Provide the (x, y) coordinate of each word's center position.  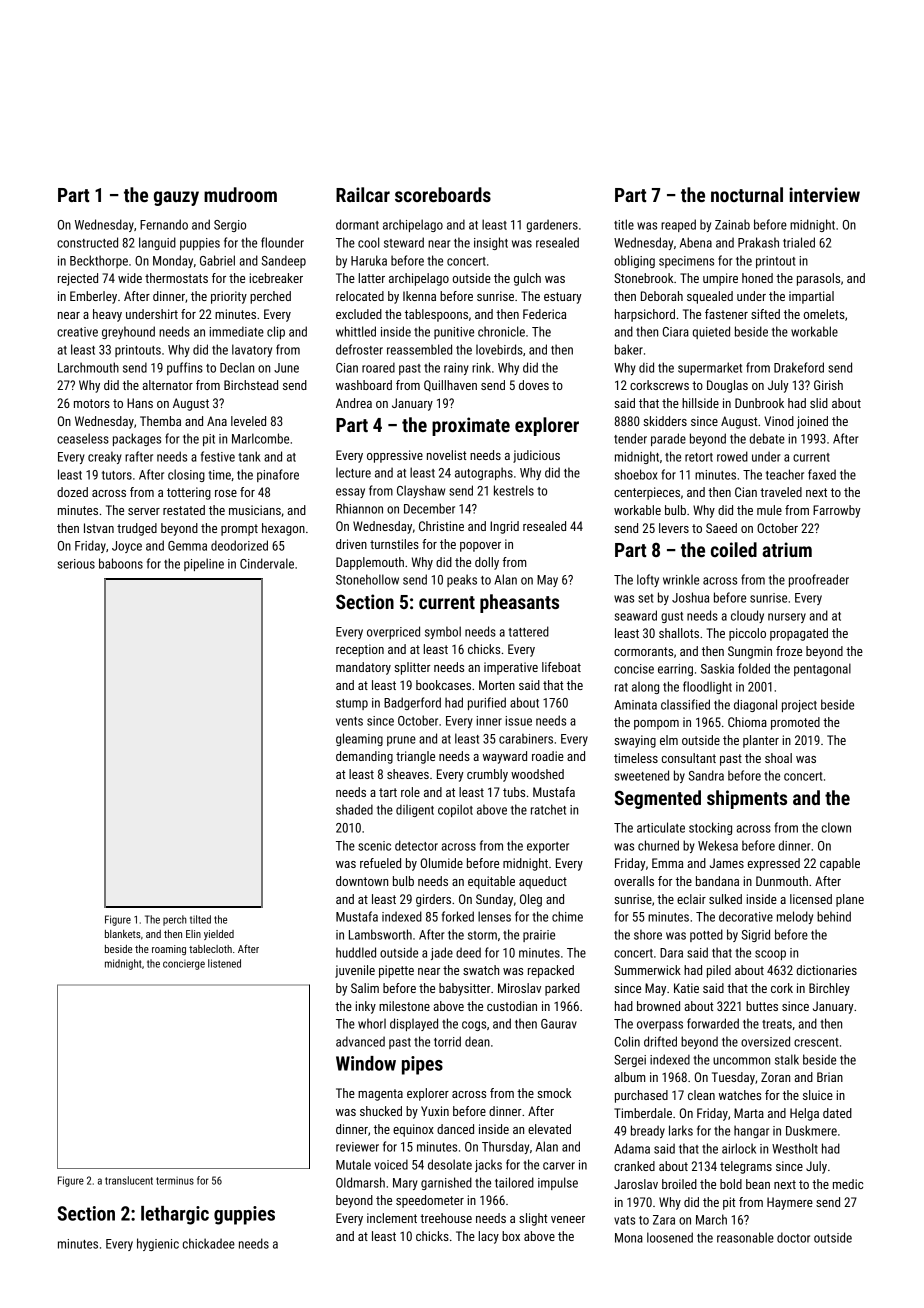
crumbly (487, 775)
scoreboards (443, 194)
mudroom (240, 194)
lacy (489, 1237)
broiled (679, 1184)
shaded (354, 809)
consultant (689, 758)
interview (824, 194)
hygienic (158, 1244)
